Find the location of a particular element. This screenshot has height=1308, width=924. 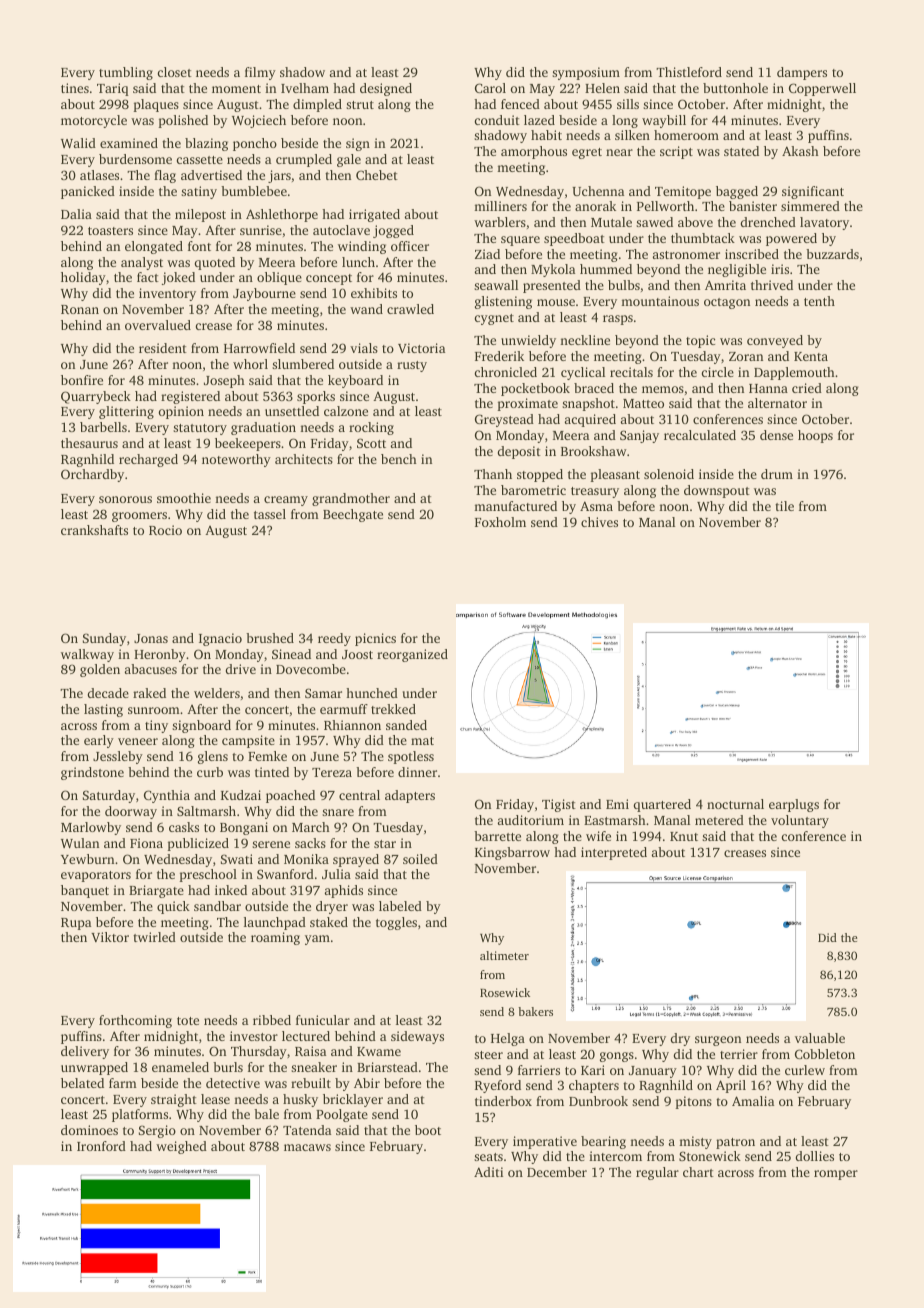

metered is located at coordinates (719, 820).
